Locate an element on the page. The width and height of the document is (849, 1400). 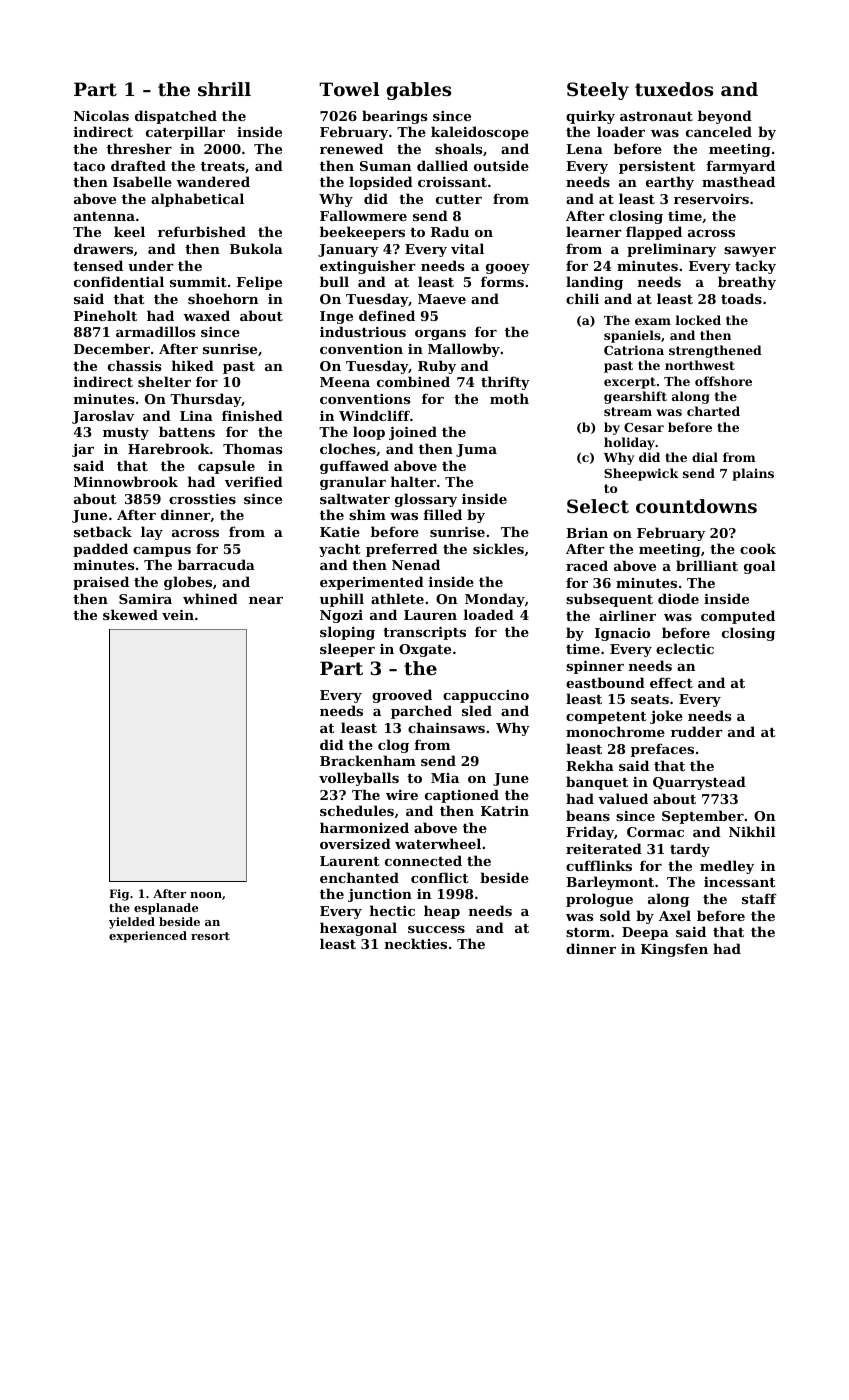
joined is located at coordinates (413, 433).
